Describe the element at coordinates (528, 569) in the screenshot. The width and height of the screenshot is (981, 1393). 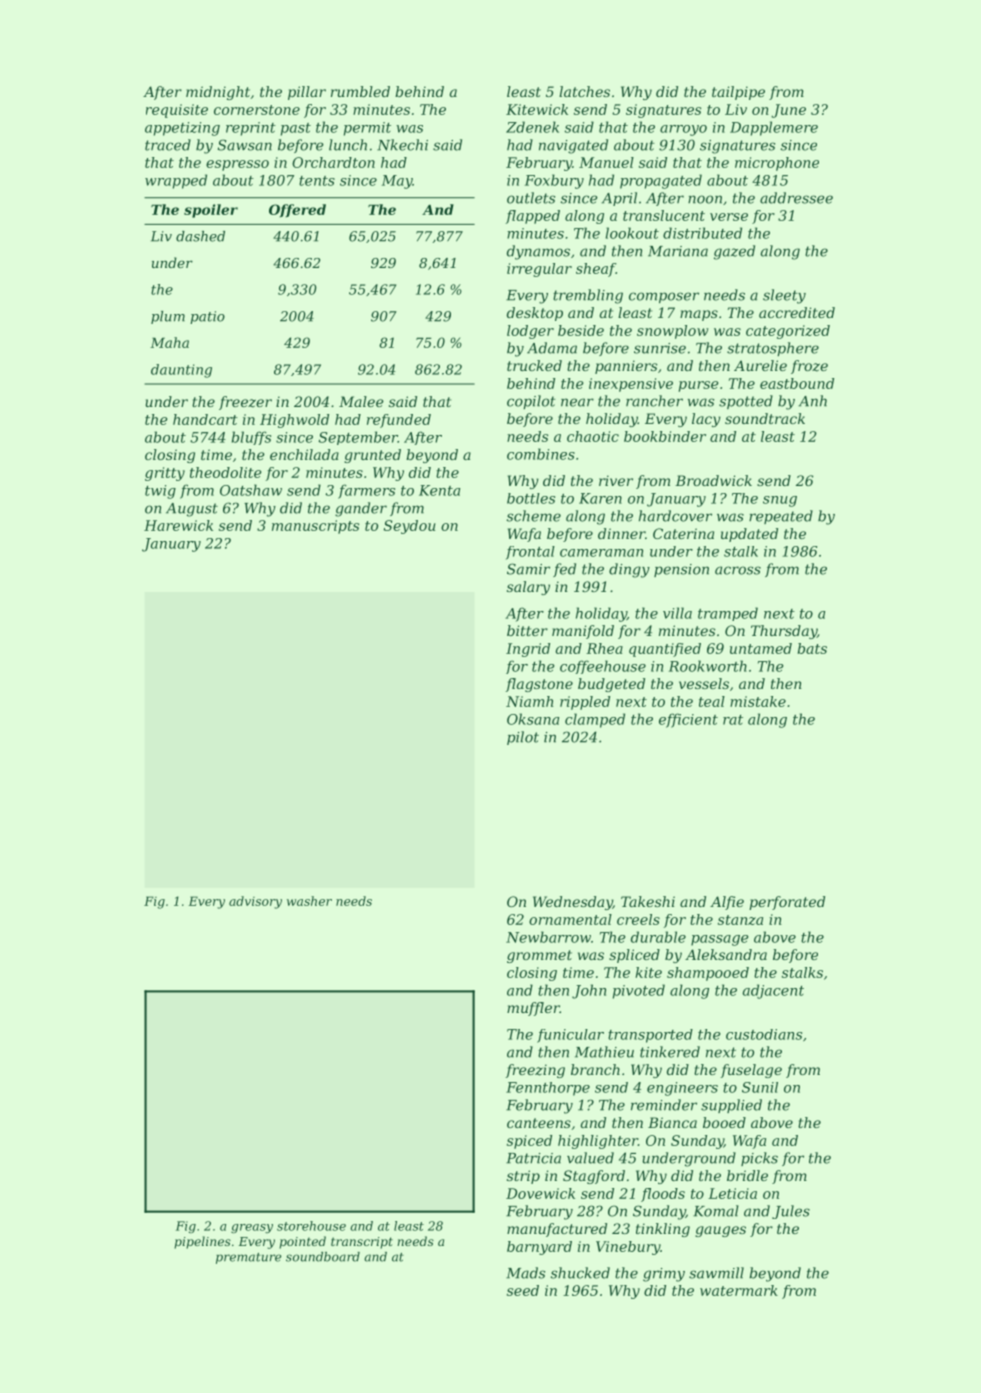
I see `Samir` at that location.
